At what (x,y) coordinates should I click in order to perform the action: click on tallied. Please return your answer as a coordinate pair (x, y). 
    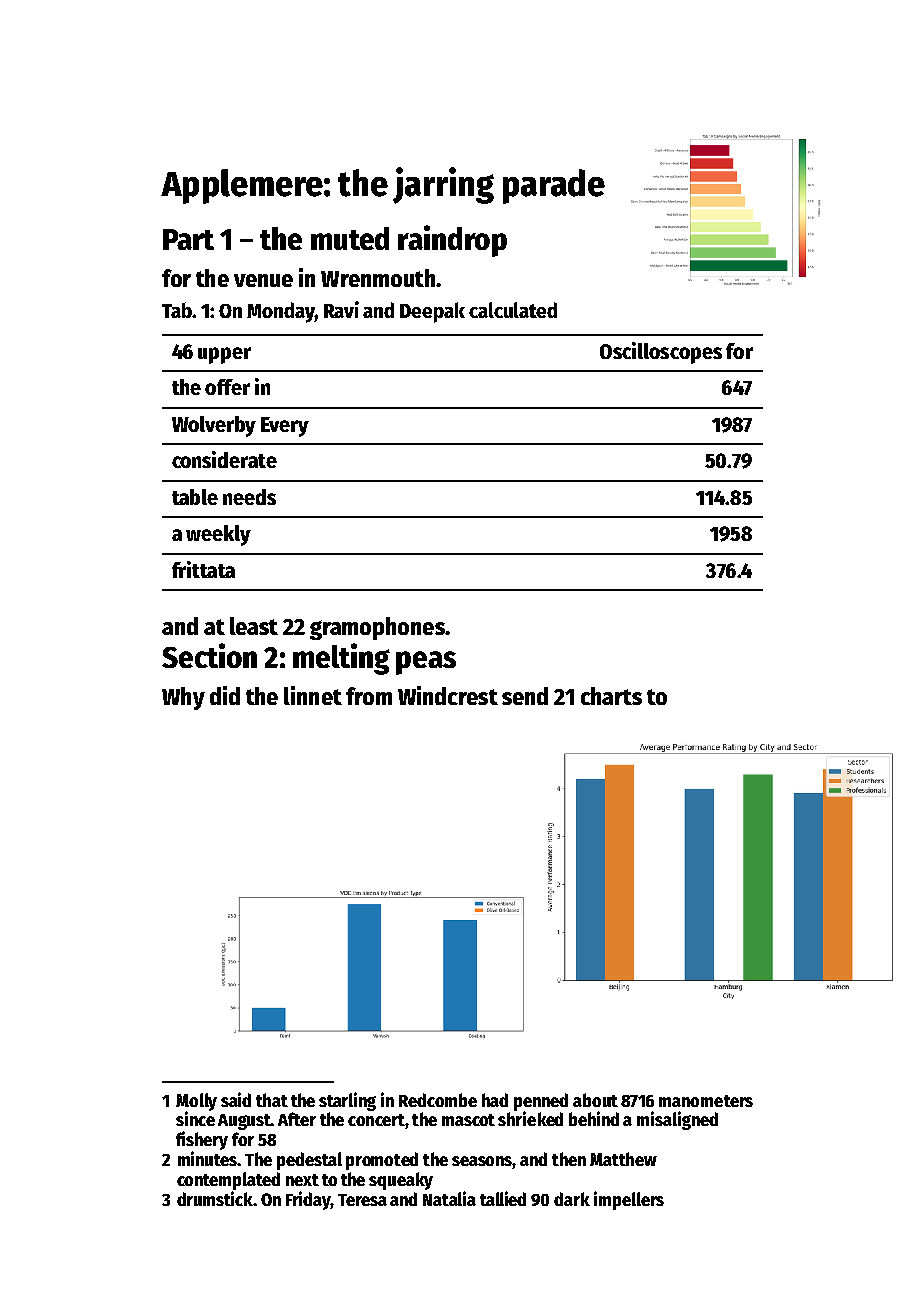
    Looking at the image, I should click on (503, 1198).
